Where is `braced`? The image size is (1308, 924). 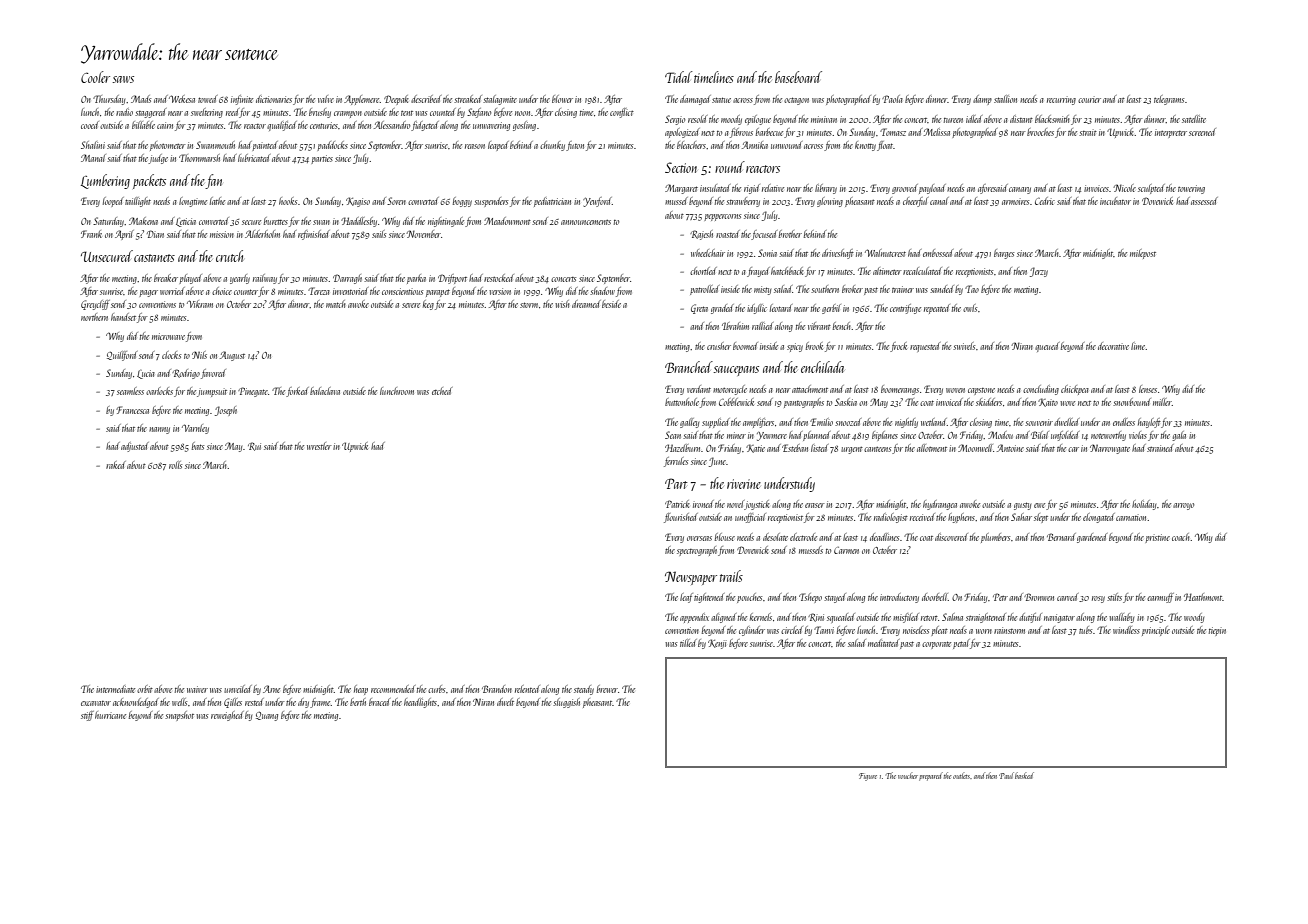
braced is located at coordinates (379, 702).
